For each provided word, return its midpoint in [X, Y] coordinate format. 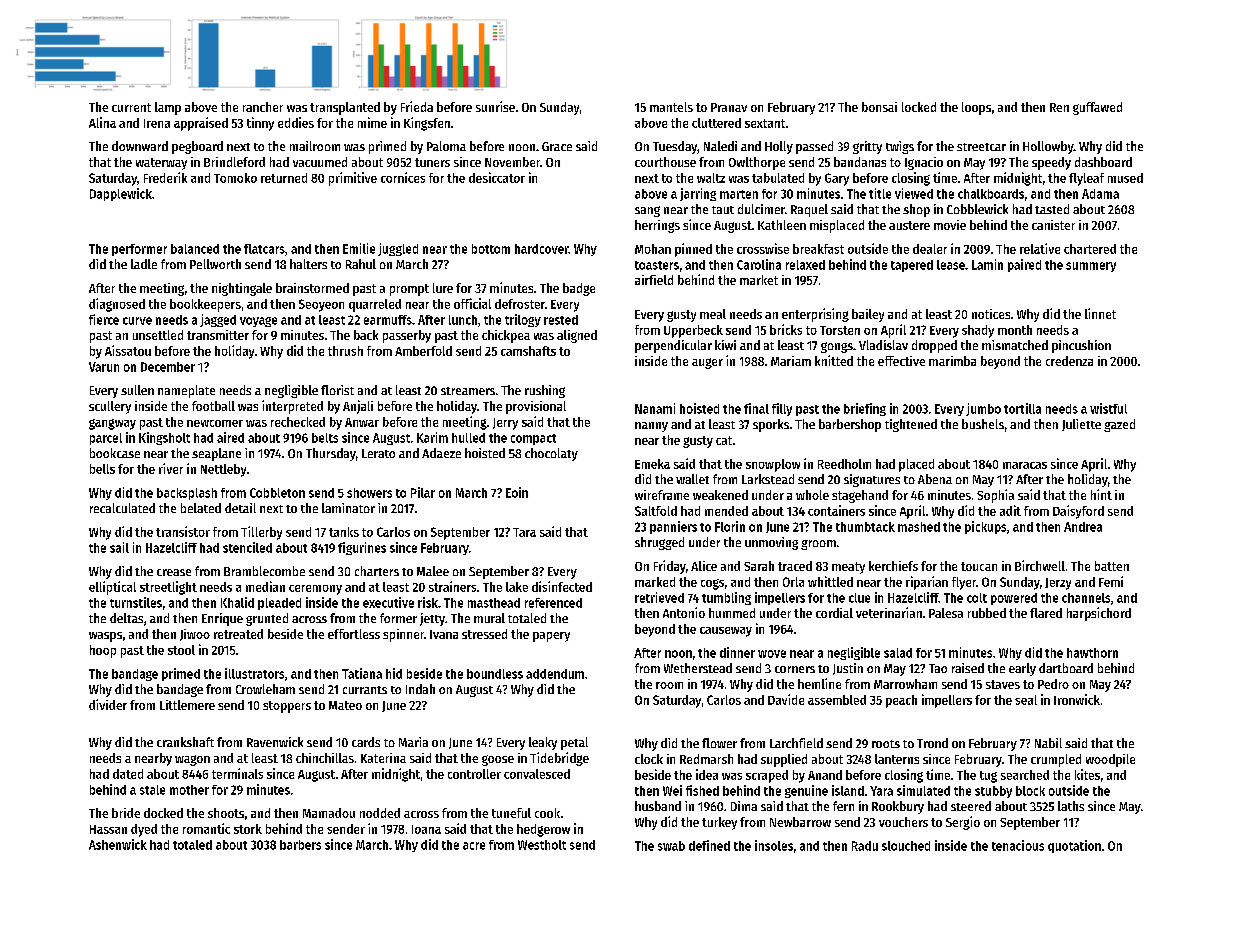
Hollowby [1048, 147]
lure [443, 288]
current [131, 107]
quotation [1074, 846]
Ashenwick [118, 844]
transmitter [218, 335]
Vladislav [883, 345]
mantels [671, 107]
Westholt [542, 845]
